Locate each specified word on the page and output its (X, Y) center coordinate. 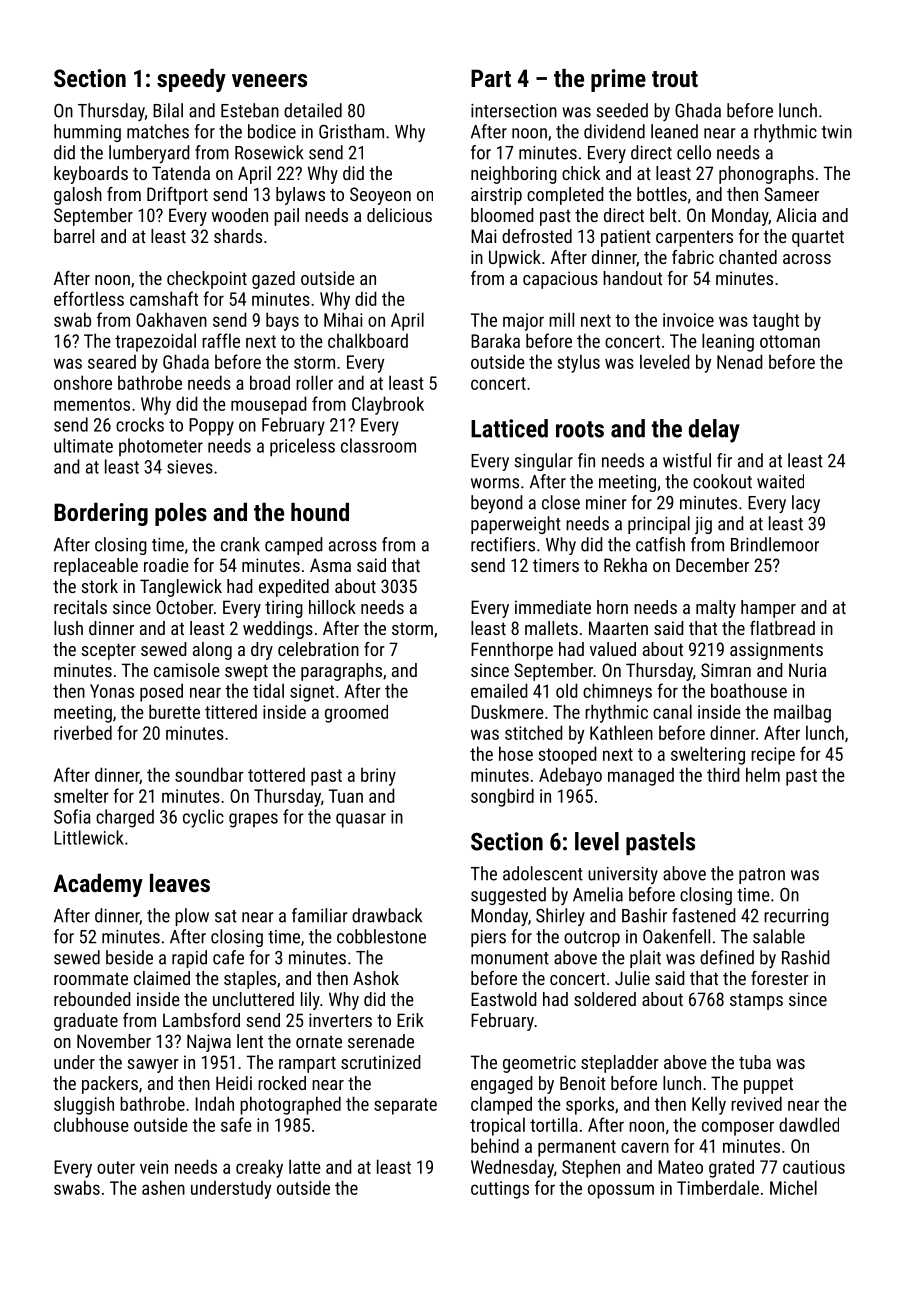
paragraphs (341, 672)
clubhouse (91, 1124)
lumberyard (149, 154)
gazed (273, 280)
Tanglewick (181, 588)
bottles (662, 194)
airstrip (496, 196)
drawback (387, 915)
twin (837, 132)
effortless (89, 298)
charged (125, 818)
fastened (704, 915)
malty (716, 609)
